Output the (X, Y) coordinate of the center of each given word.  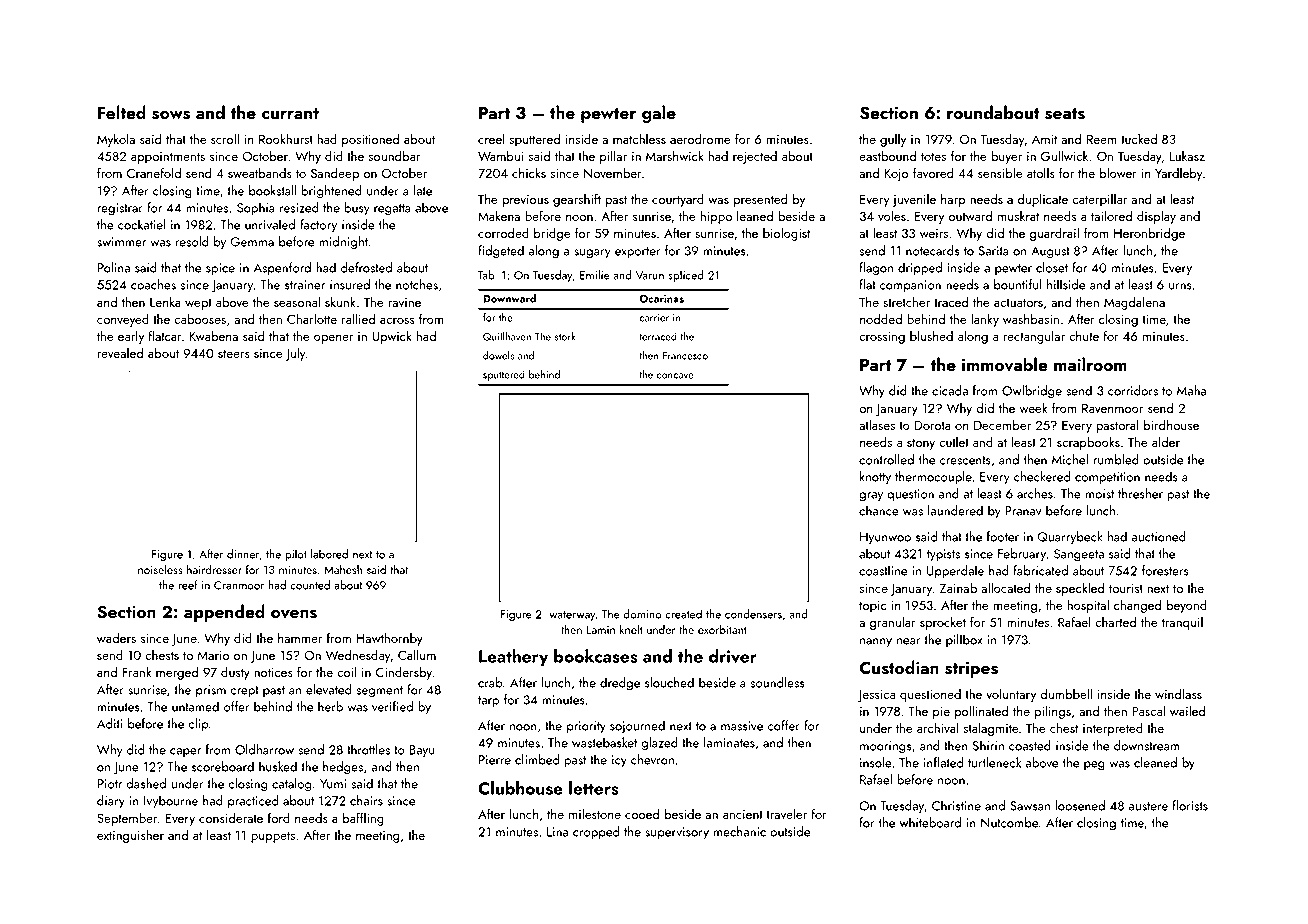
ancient (743, 814)
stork (565, 336)
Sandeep (335, 174)
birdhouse (1171, 424)
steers (234, 353)
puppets (273, 837)
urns (1180, 286)
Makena (499, 215)
